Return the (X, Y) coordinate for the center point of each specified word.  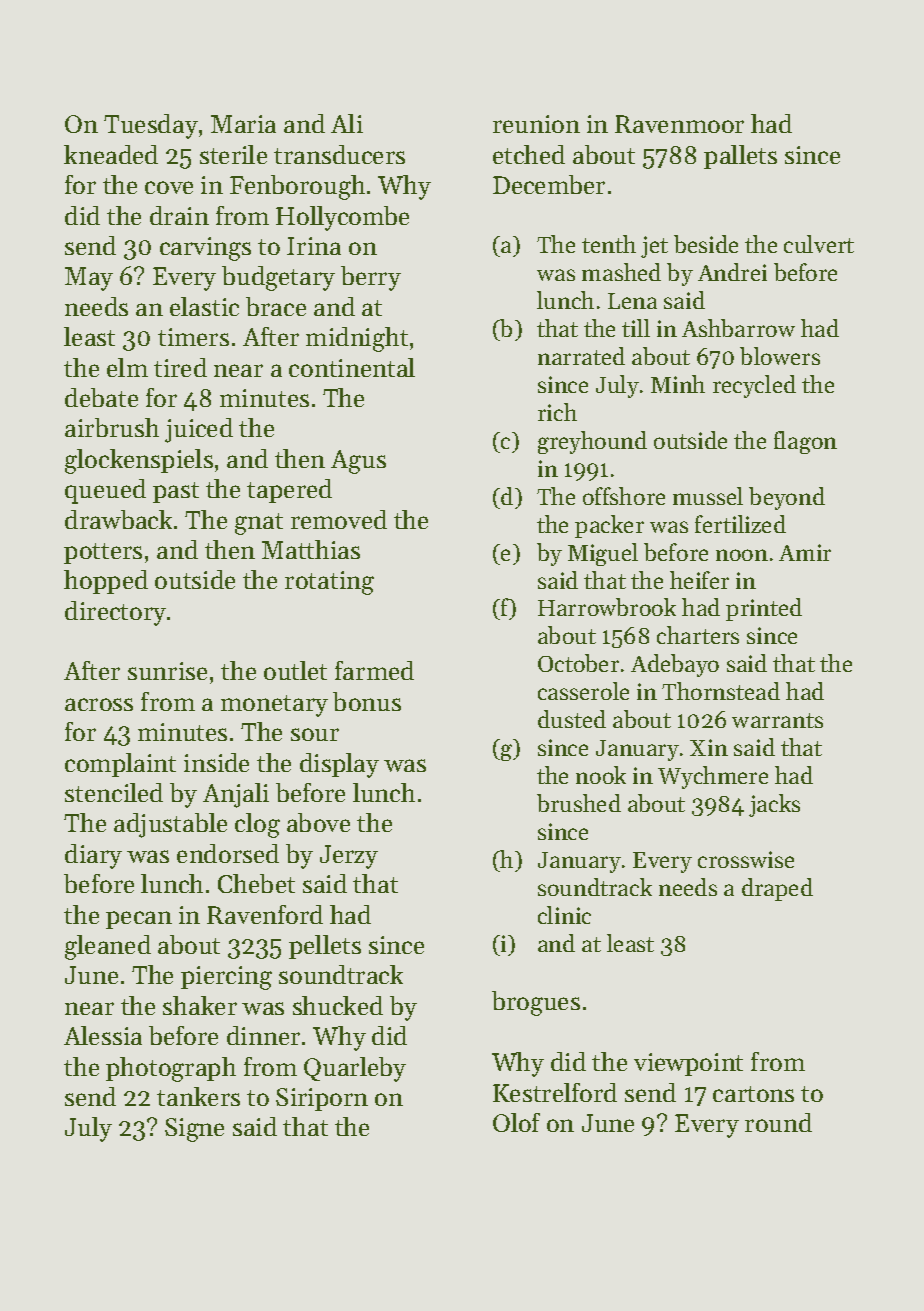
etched (529, 154)
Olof (516, 1122)
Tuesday (151, 126)
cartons (753, 1094)
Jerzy (349, 857)
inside (216, 762)
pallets (740, 157)
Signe (194, 1130)
